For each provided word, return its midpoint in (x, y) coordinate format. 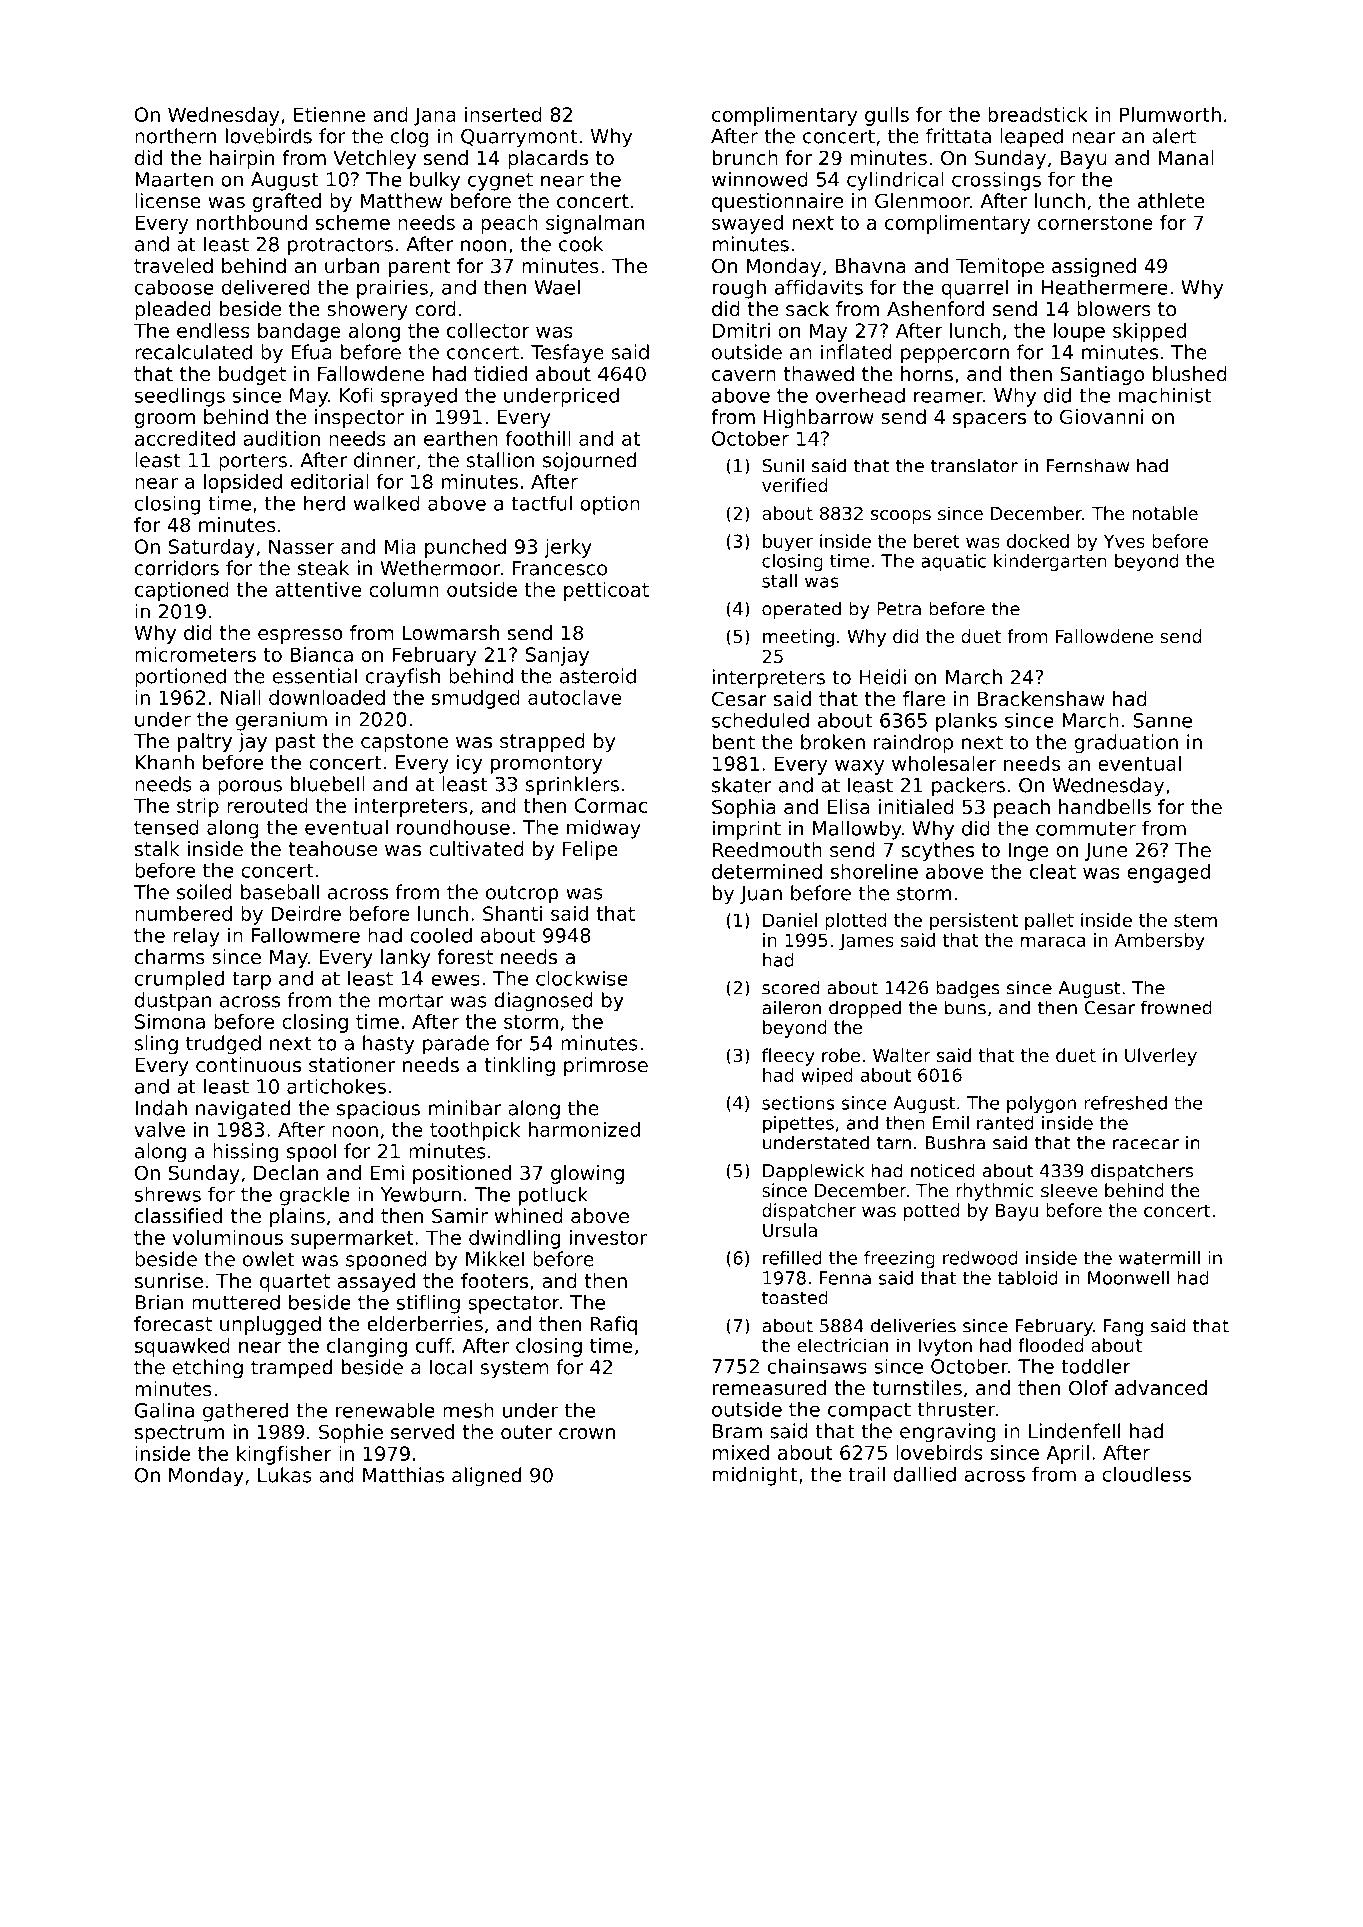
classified (178, 1216)
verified (794, 485)
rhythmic (995, 1192)
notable (1165, 513)
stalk (157, 849)
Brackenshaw (1041, 699)
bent (734, 742)
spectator (514, 1305)
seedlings (180, 397)
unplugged (270, 1325)
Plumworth (1170, 114)
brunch (745, 158)
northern (175, 136)
